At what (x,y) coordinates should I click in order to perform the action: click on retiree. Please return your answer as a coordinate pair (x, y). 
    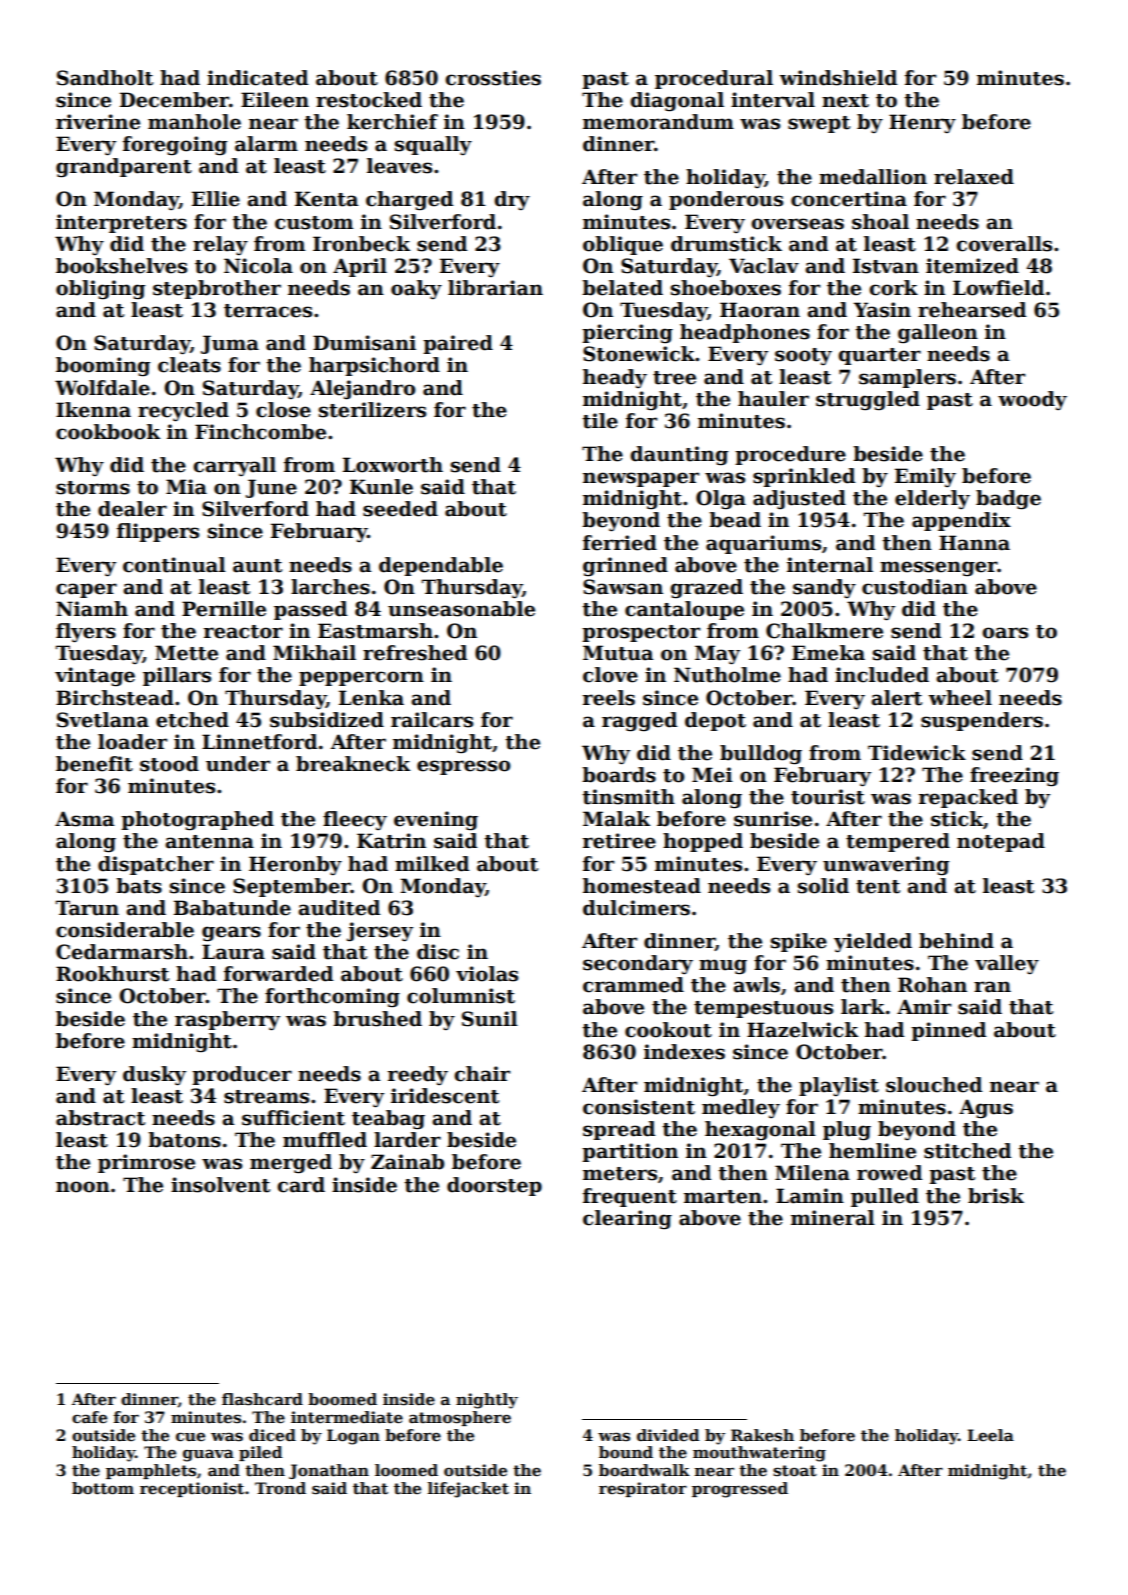
    Looking at the image, I should click on (619, 841).
